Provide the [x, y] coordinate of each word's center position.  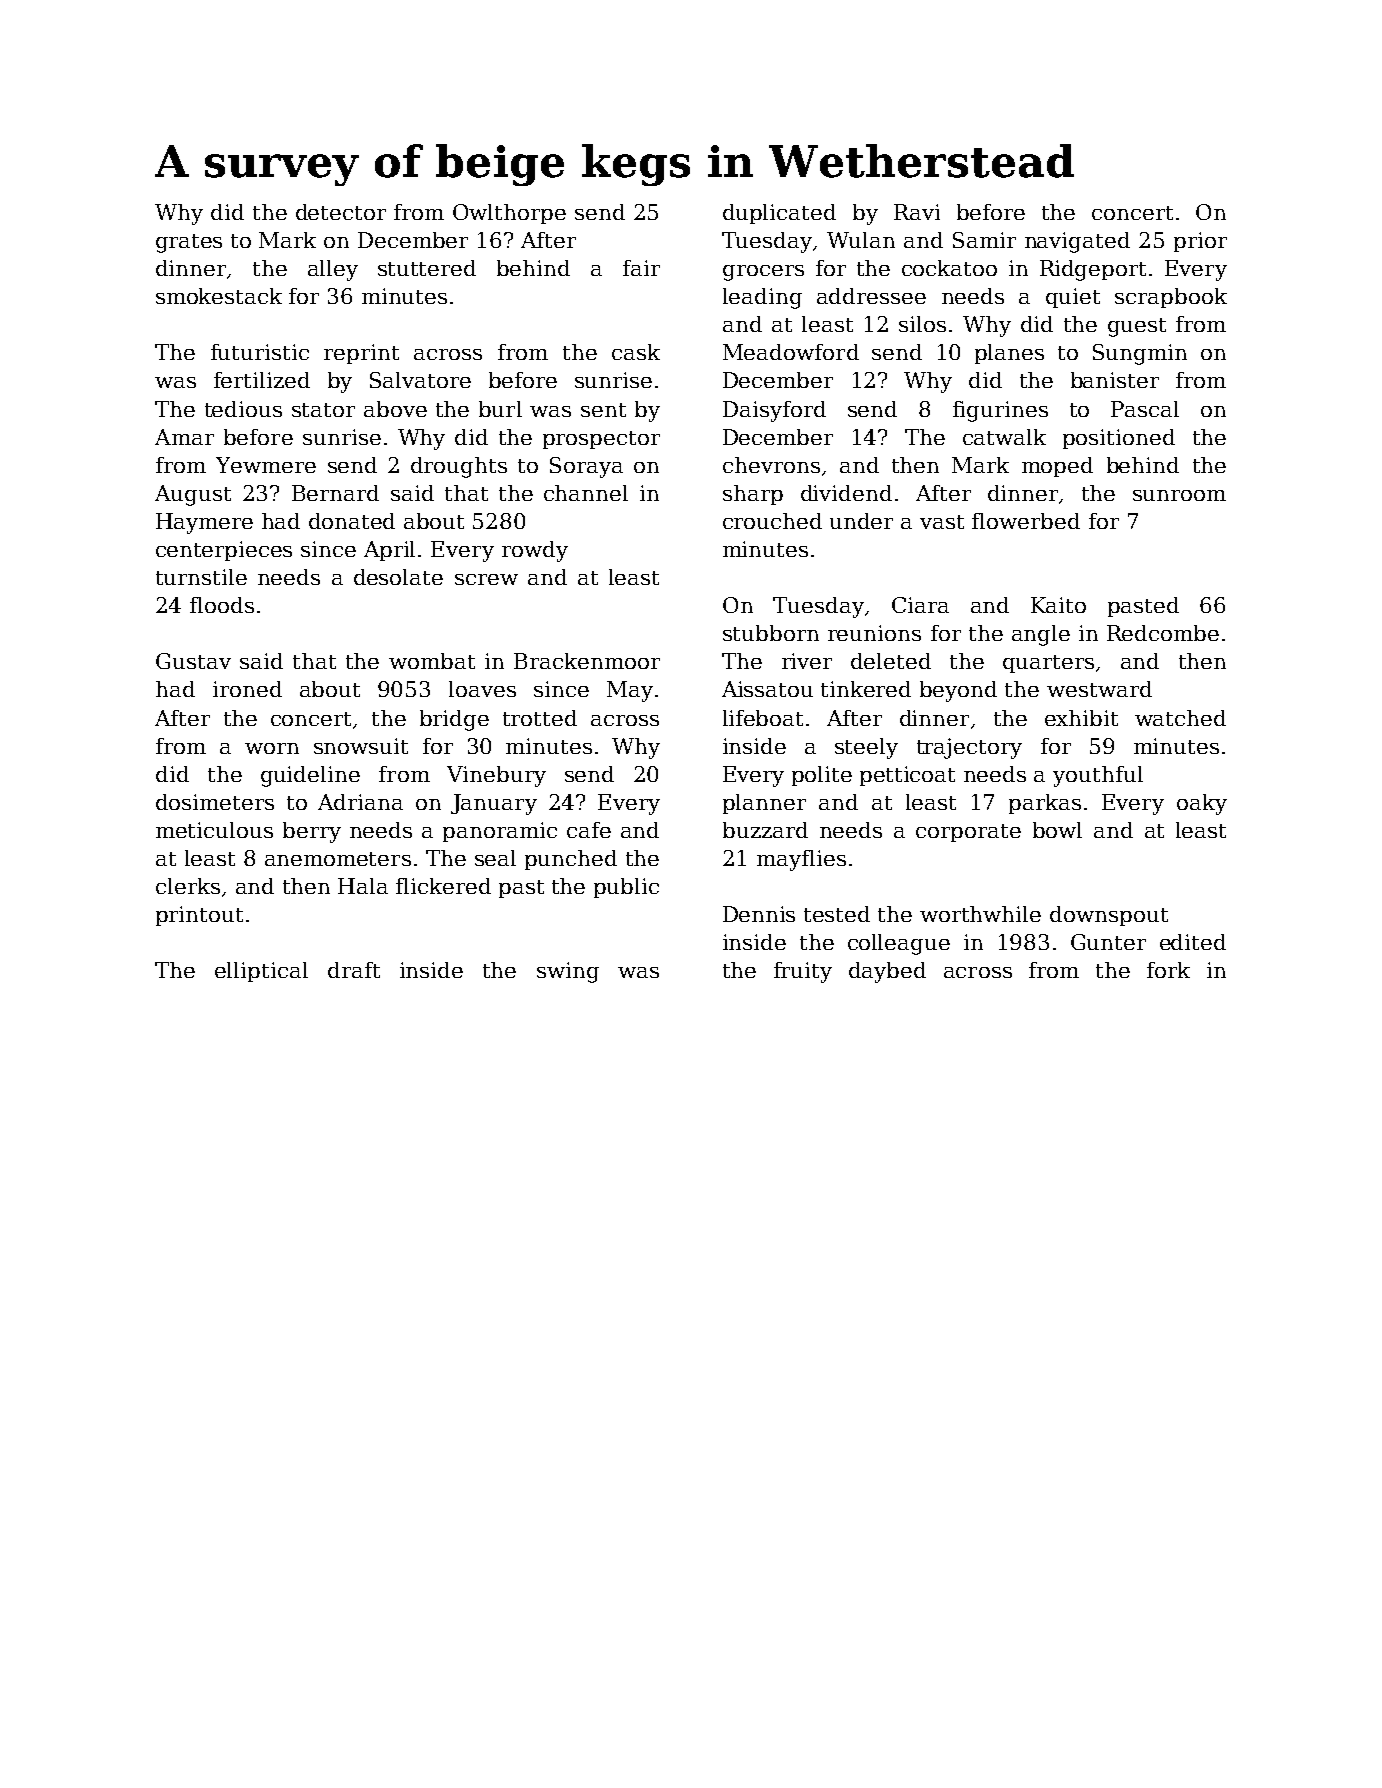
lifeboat [763, 718]
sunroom [1179, 495]
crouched [772, 521]
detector [341, 212]
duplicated [779, 214]
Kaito [1058, 605]
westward [1099, 689]
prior [1200, 242]
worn [272, 748]
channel [586, 493]
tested [837, 914]
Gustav [193, 661]
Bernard [335, 493]
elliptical [261, 972]
